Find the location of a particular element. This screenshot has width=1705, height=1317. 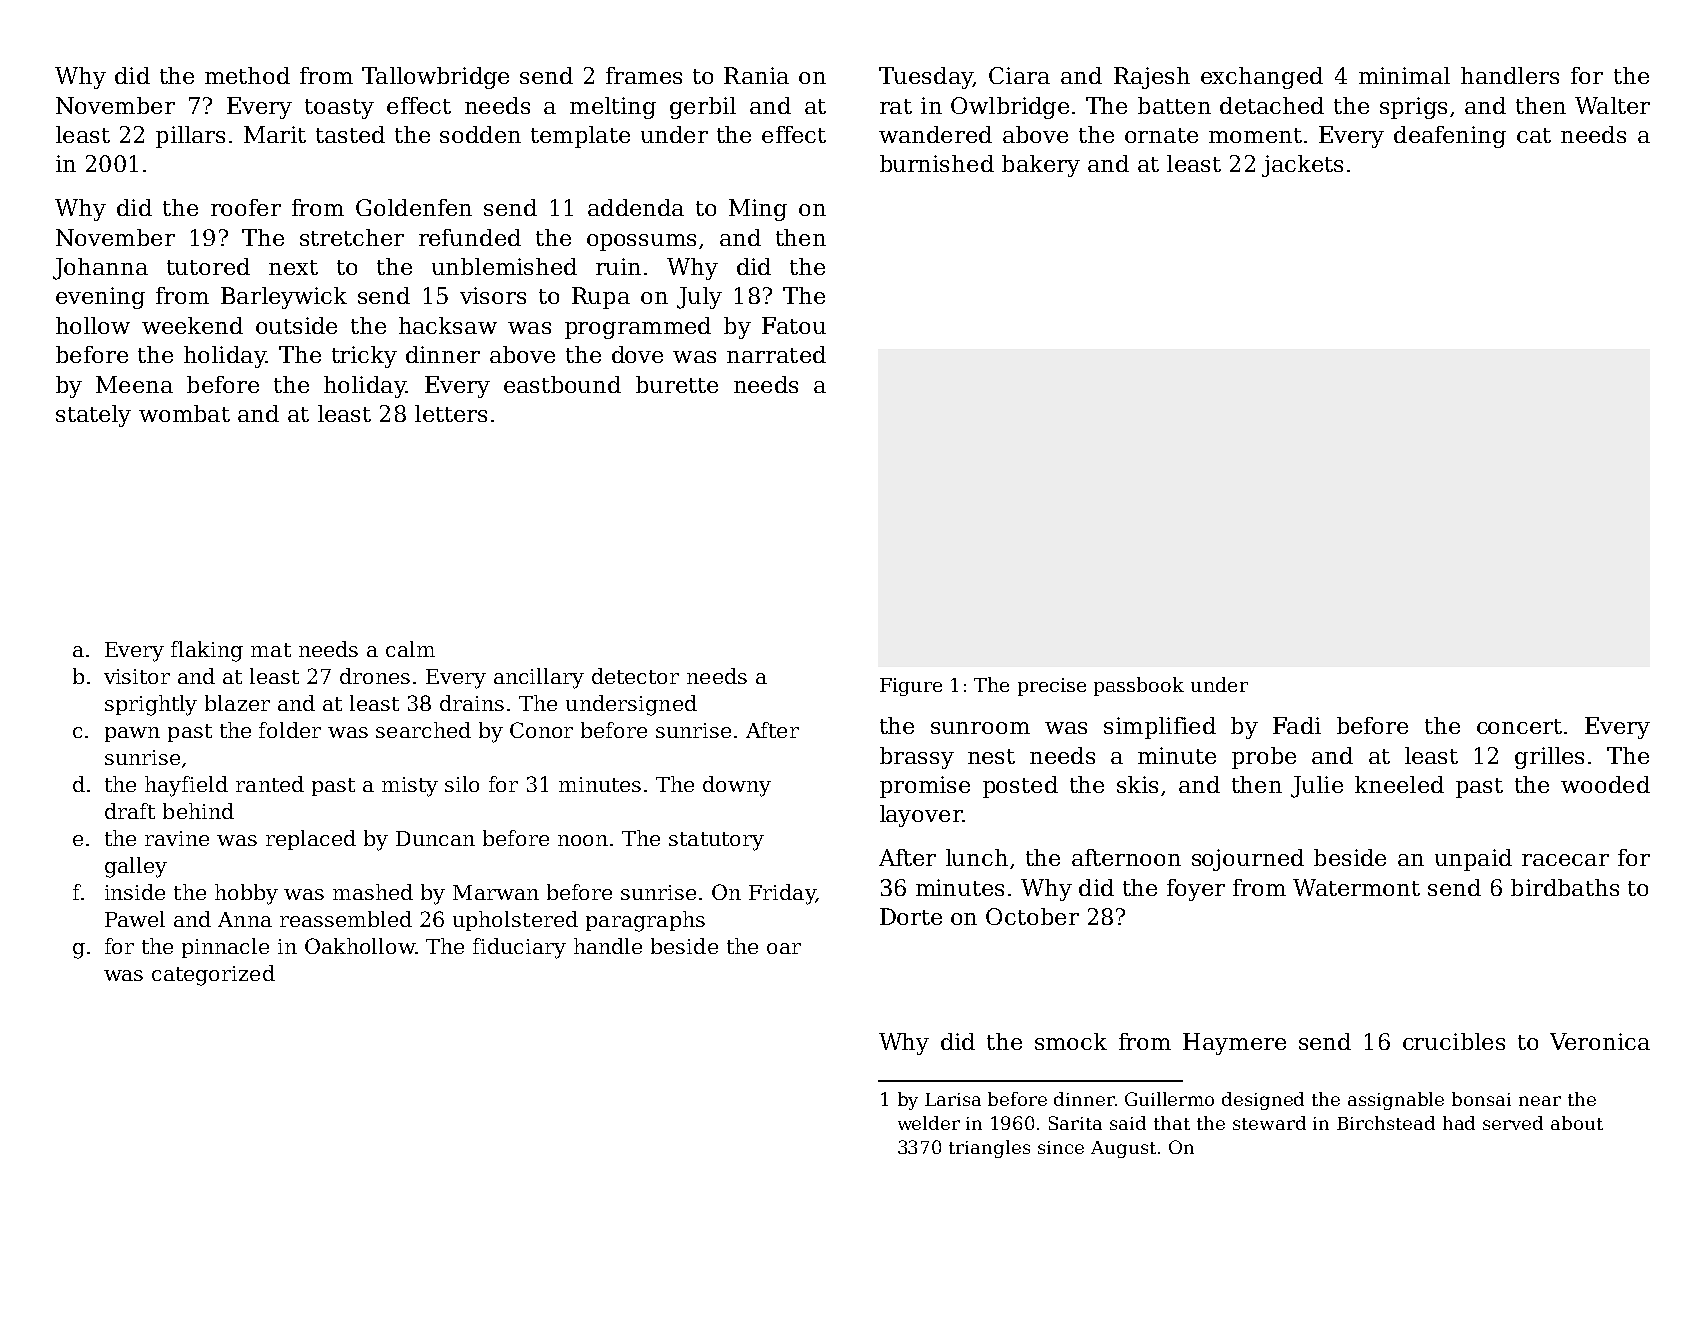

burette is located at coordinates (677, 384).
